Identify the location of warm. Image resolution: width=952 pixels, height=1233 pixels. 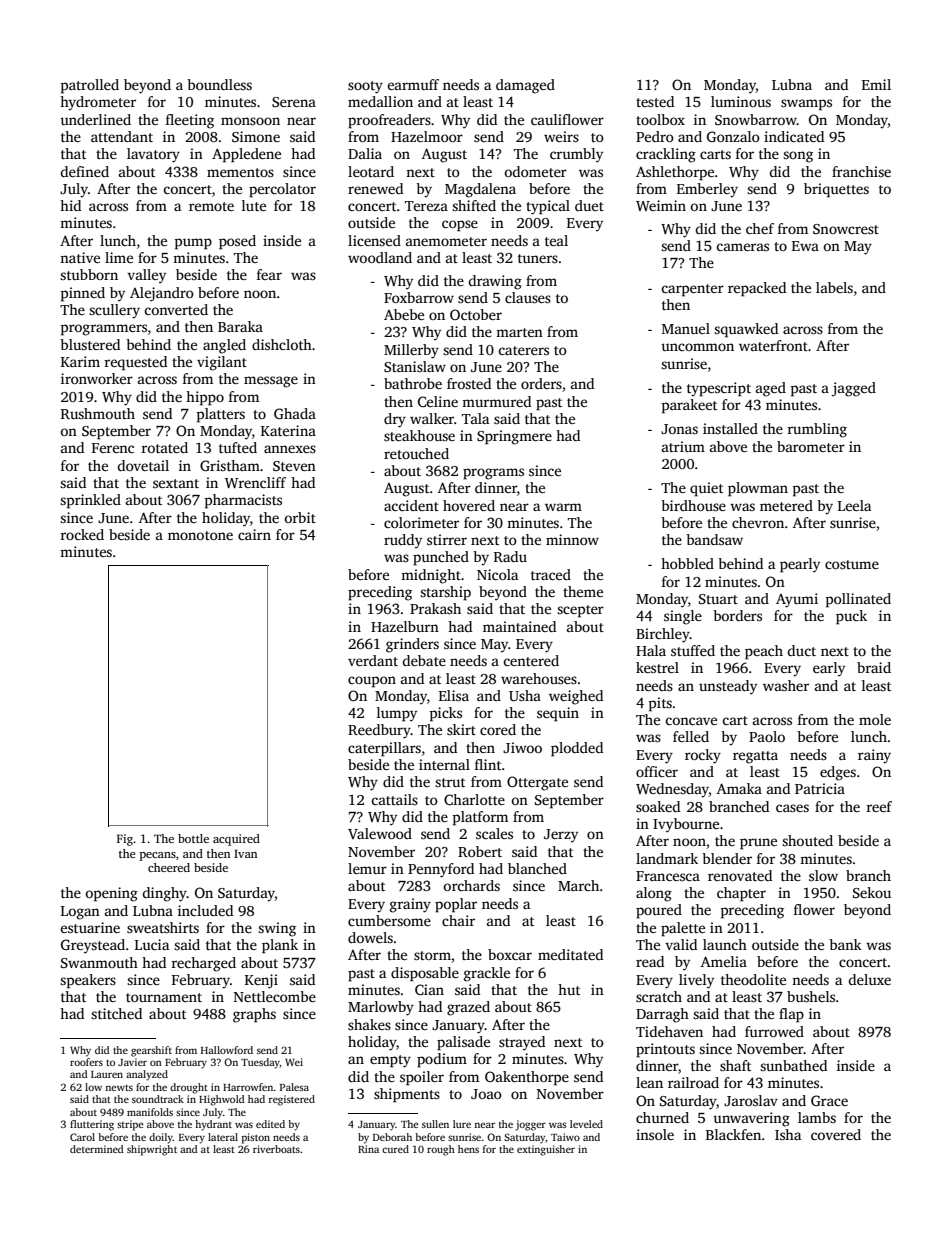
(563, 507).
